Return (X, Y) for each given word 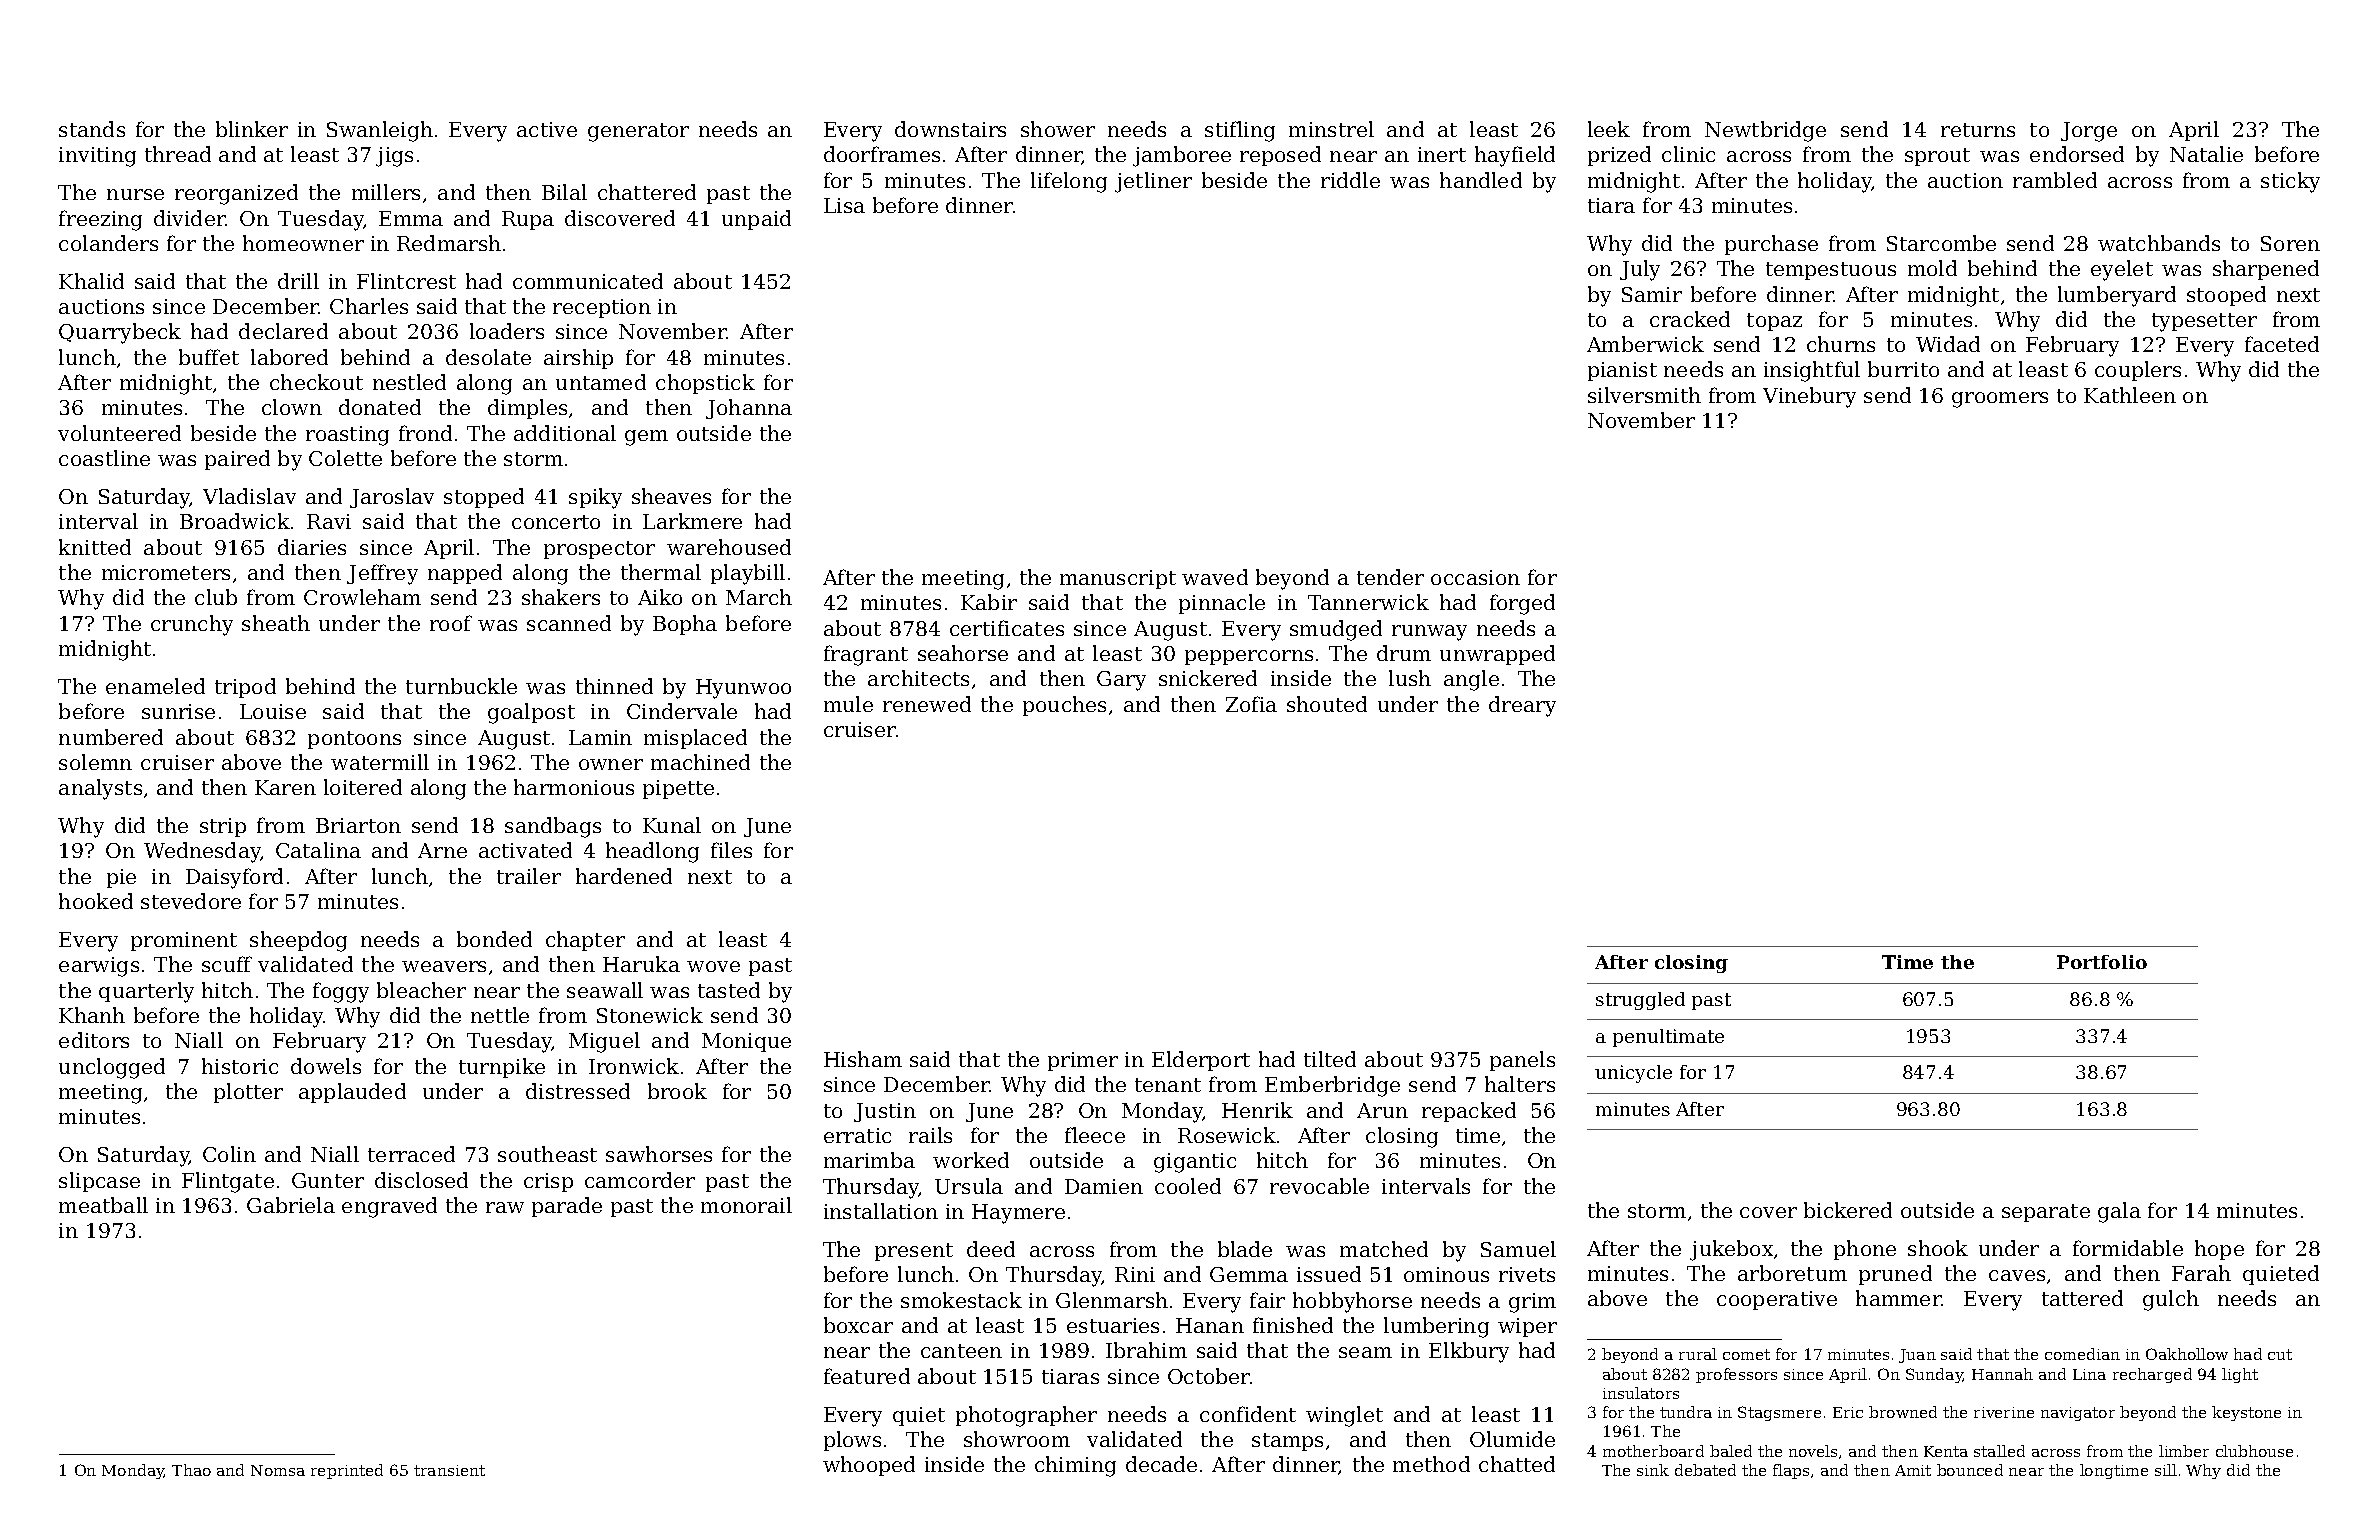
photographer (1026, 1416)
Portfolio (2102, 962)
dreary (1522, 706)
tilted (1330, 1059)
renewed (927, 704)
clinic (1688, 154)
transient (449, 1470)
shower (1058, 129)
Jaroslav (392, 498)
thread (178, 154)
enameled (155, 686)
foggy (341, 992)
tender (1390, 577)
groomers (2000, 400)
